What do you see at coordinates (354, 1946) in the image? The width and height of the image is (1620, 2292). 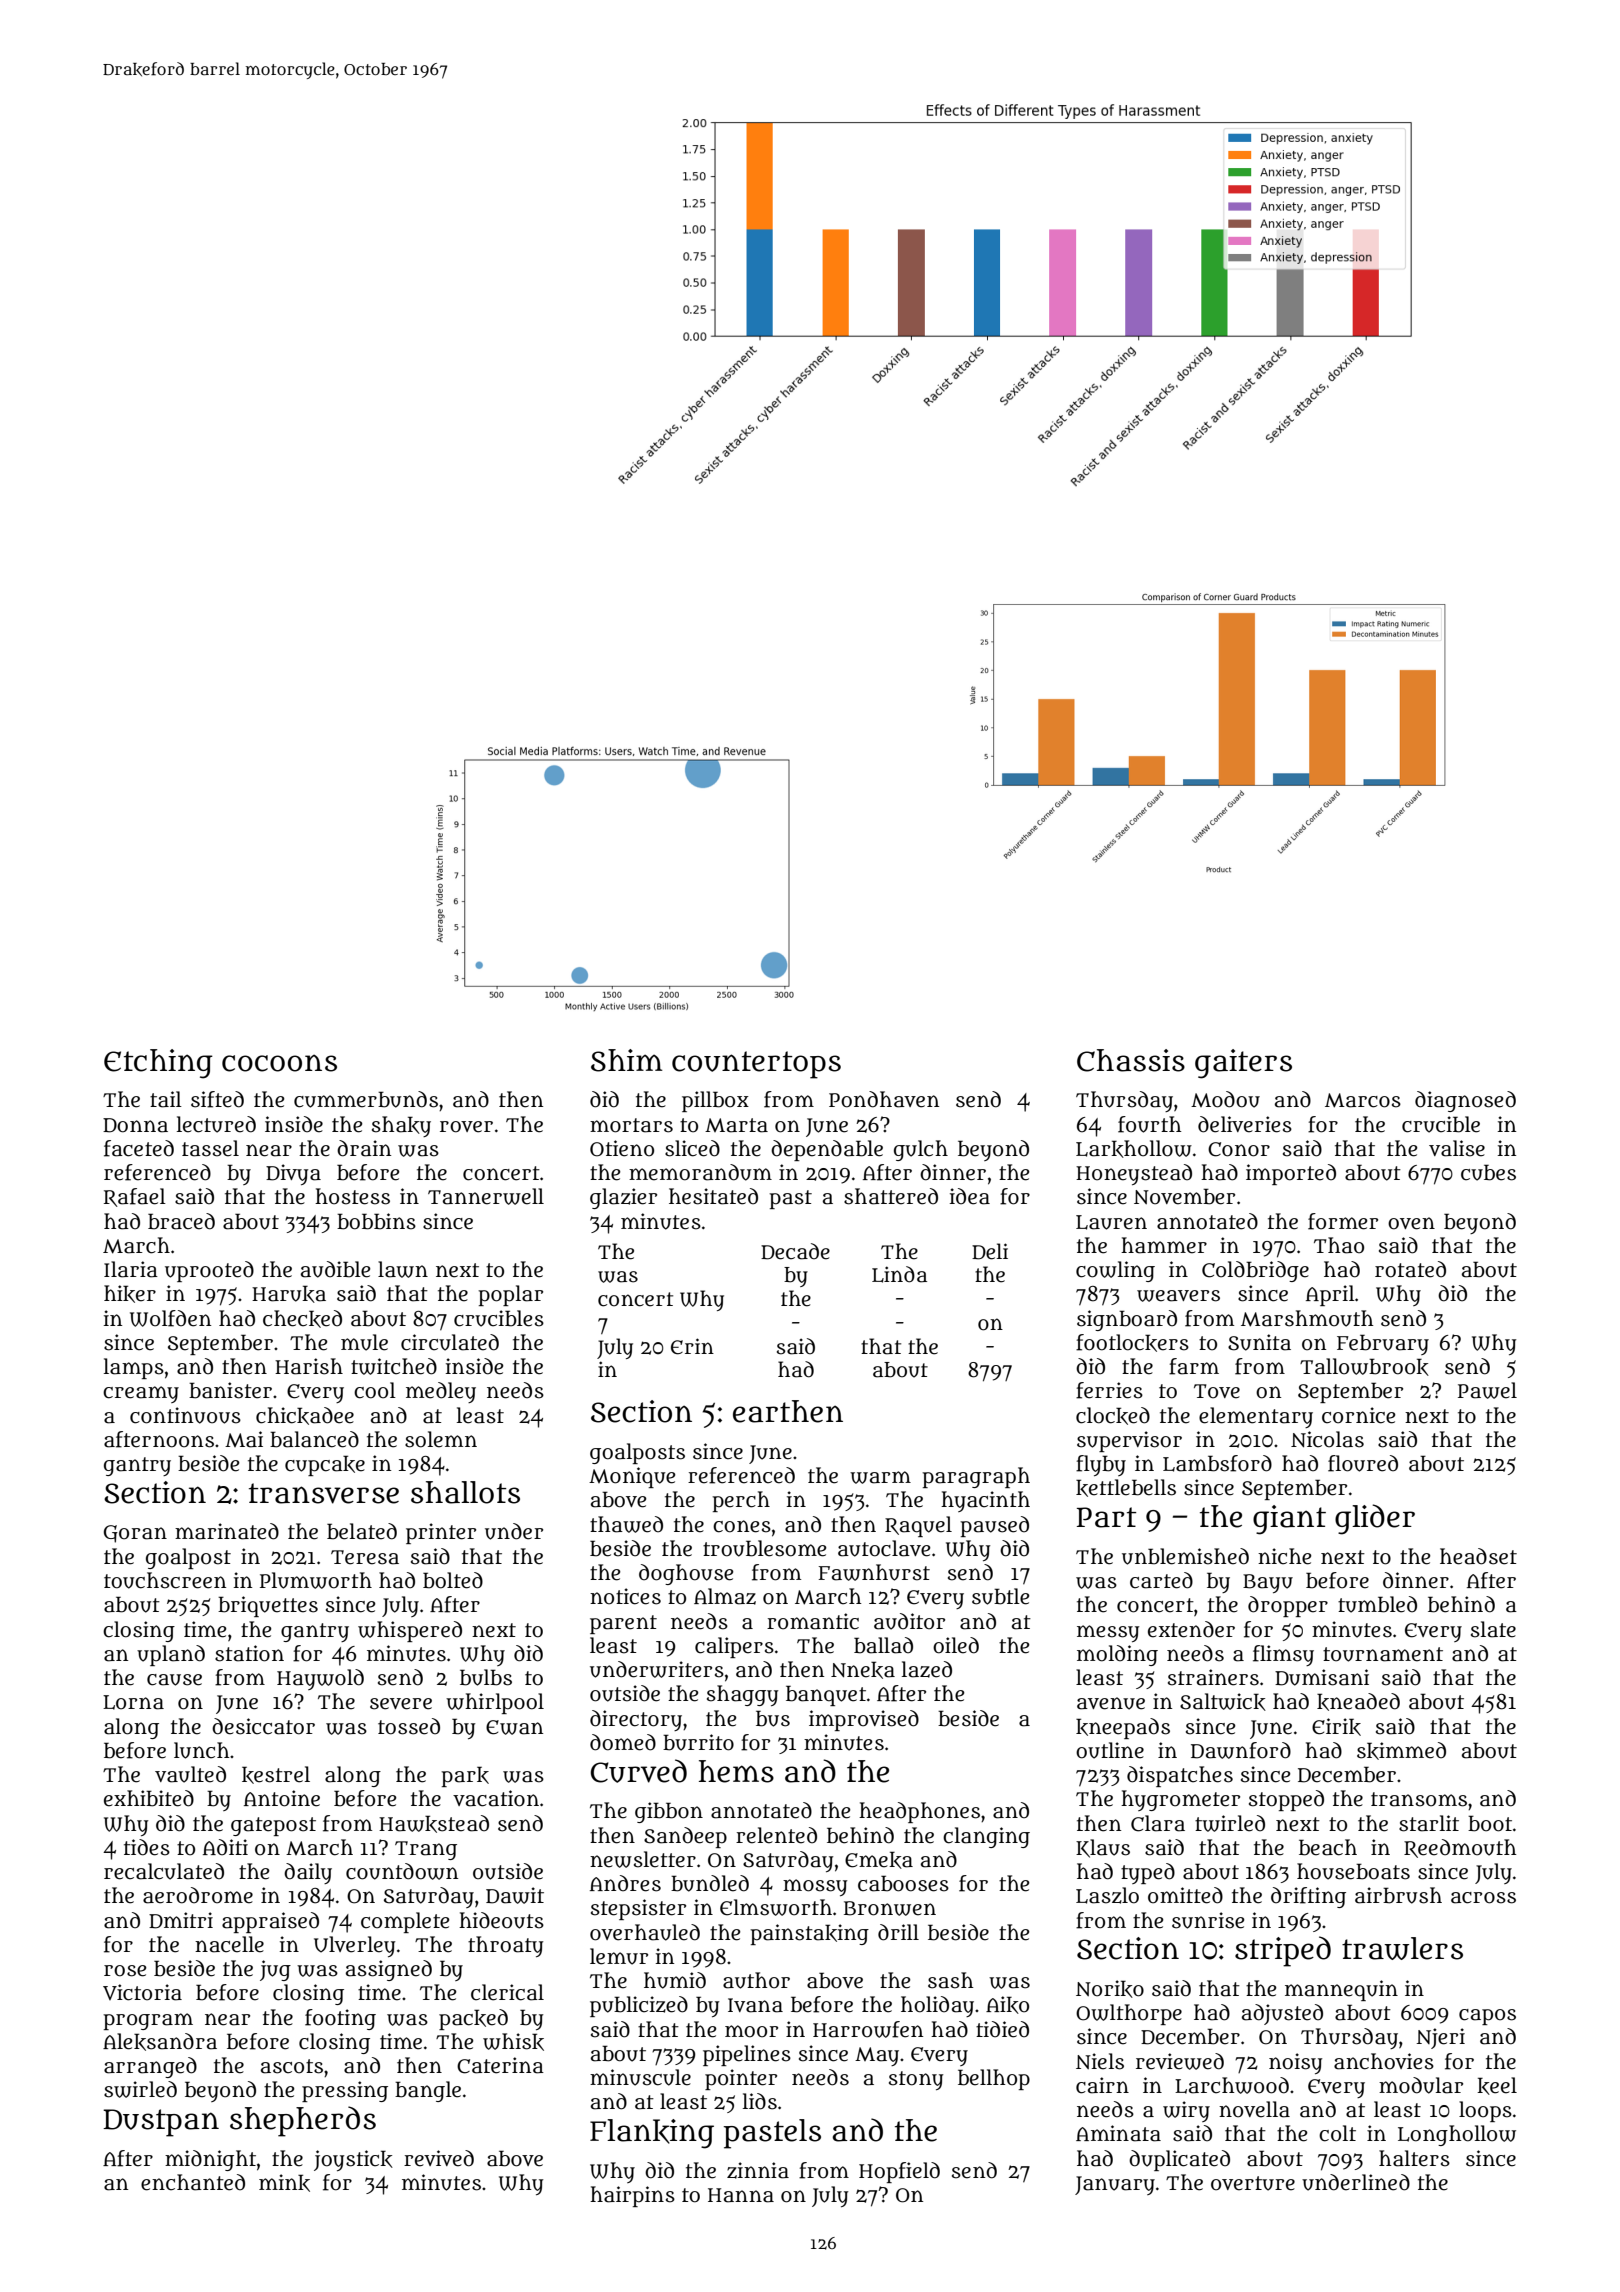 I see `Ulverley` at bounding box center [354, 1946].
